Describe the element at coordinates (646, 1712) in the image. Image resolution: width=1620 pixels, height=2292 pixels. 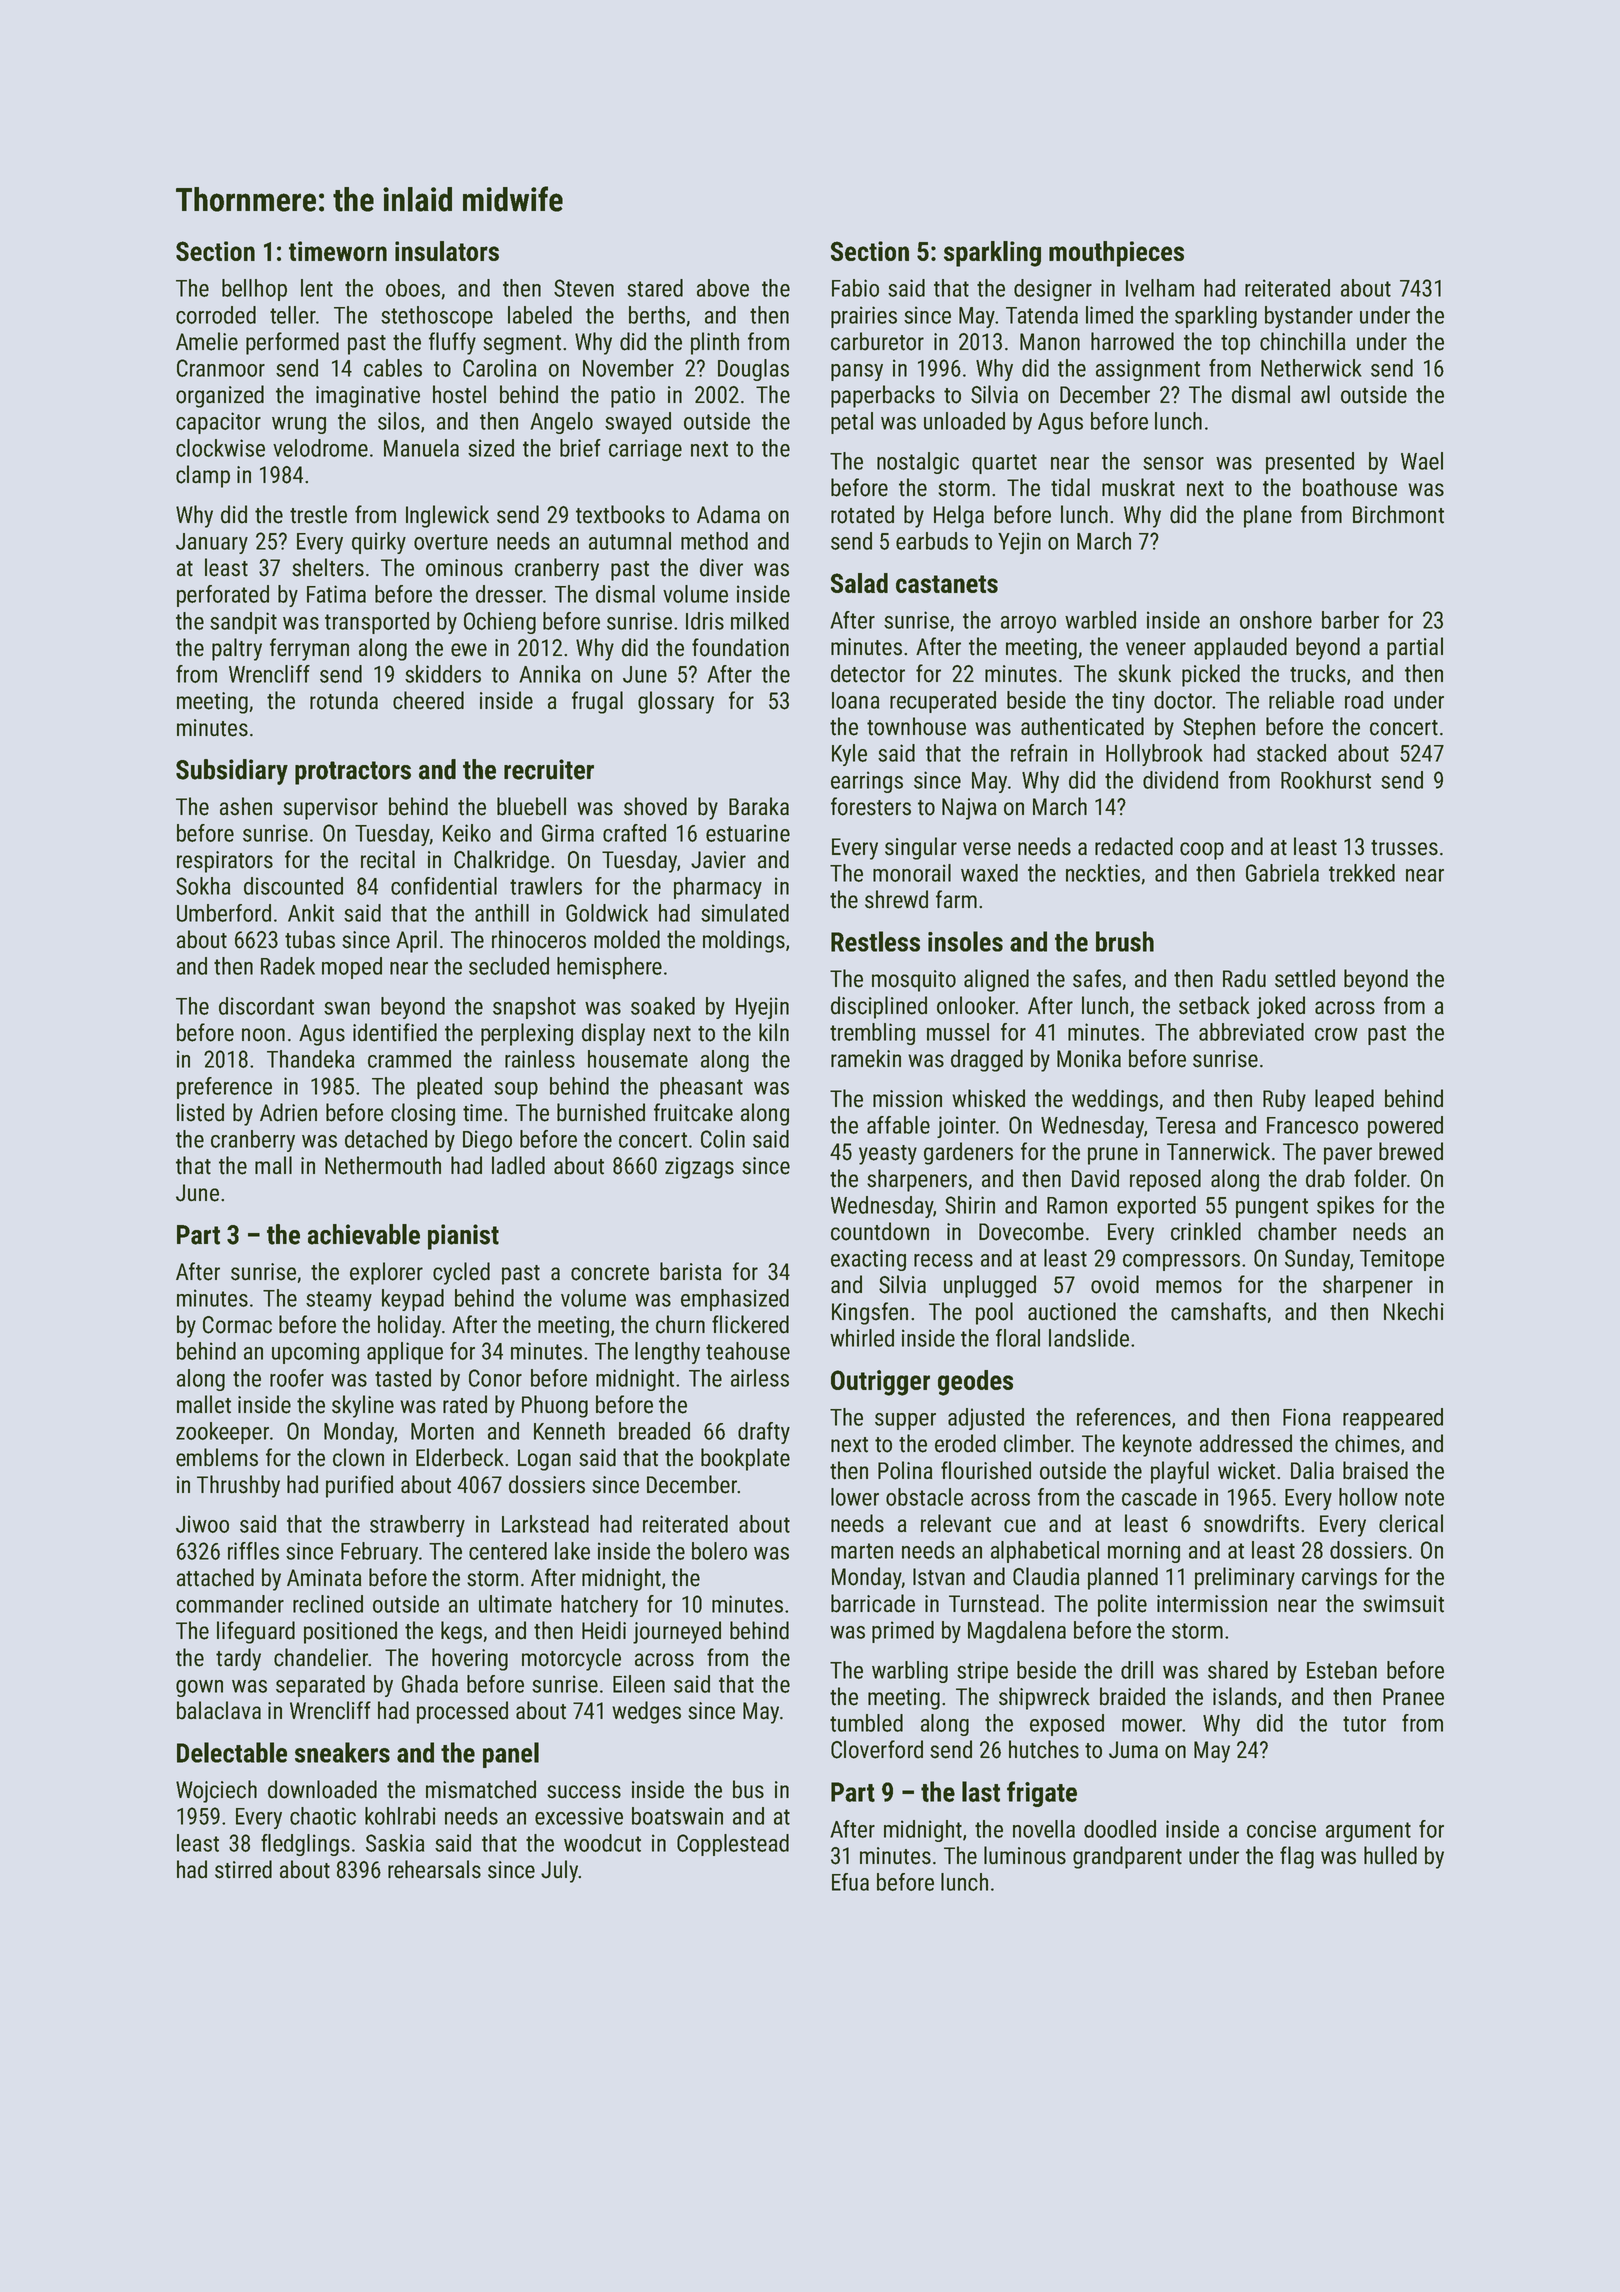
I see `wedges` at that location.
